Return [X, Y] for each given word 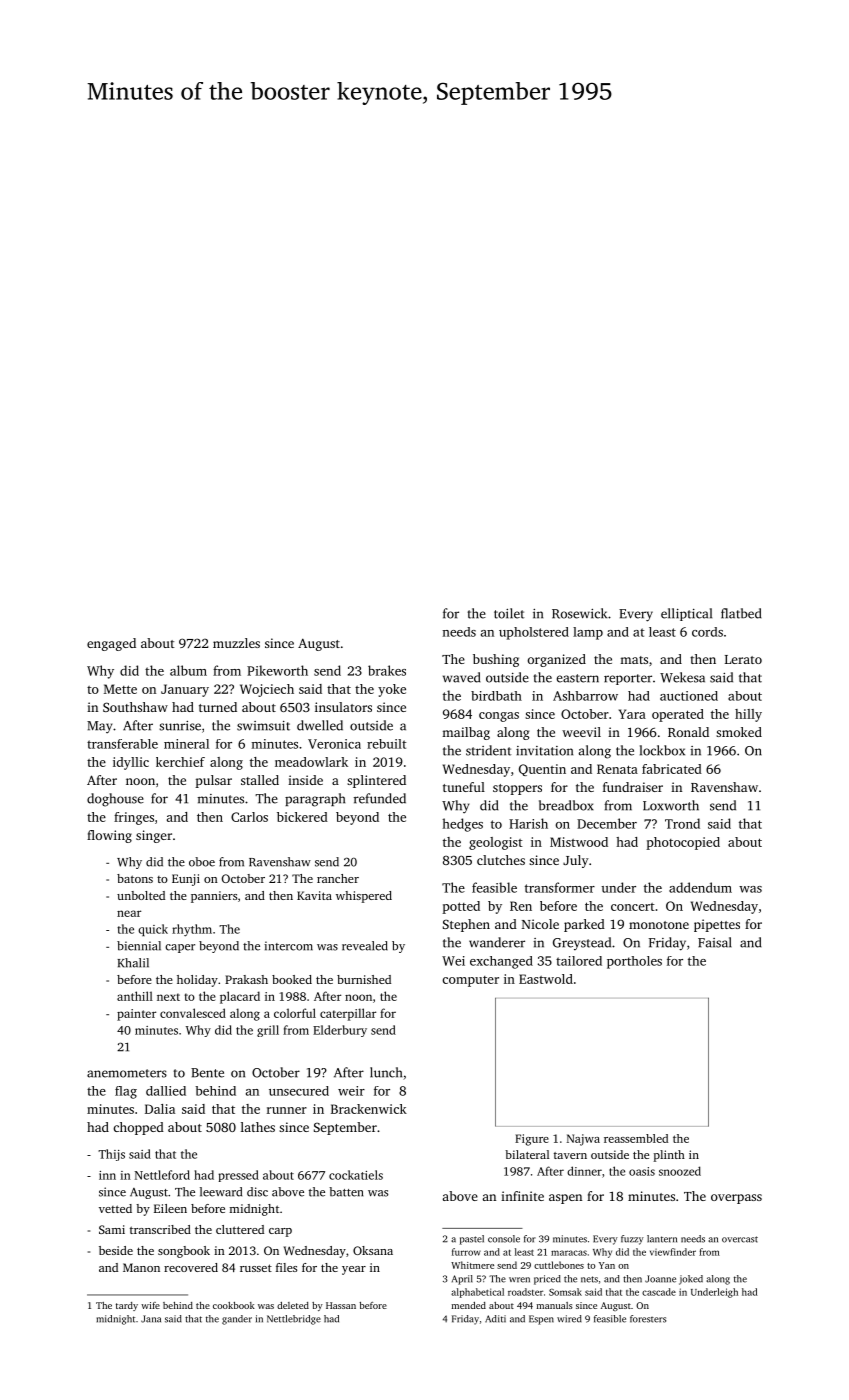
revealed [365, 946]
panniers [214, 897]
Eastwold [546, 979]
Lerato [743, 659]
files [286, 1267]
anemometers [127, 1073]
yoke [392, 690]
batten [346, 1192]
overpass [736, 1199]
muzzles [236, 643]
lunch [386, 1072]
